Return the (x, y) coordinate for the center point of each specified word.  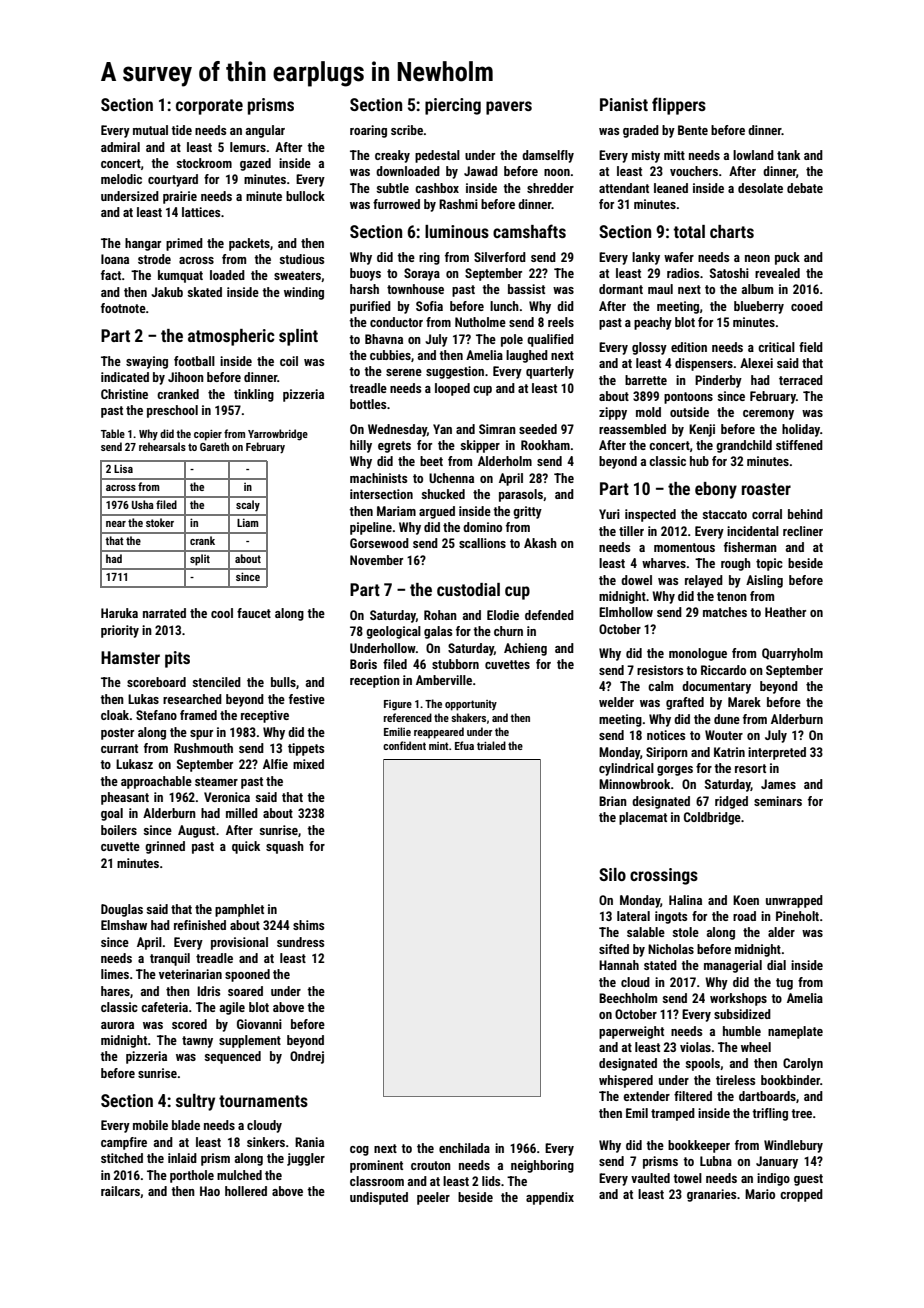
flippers (679, 106)
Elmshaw (124, 925)
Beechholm (628, 998)
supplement (250, 1041)
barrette (646, 380)
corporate (209, 107)
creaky (392, 156)
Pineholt (797, 916)
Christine (124, 394)
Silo (612, 874)
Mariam (396, 511)
